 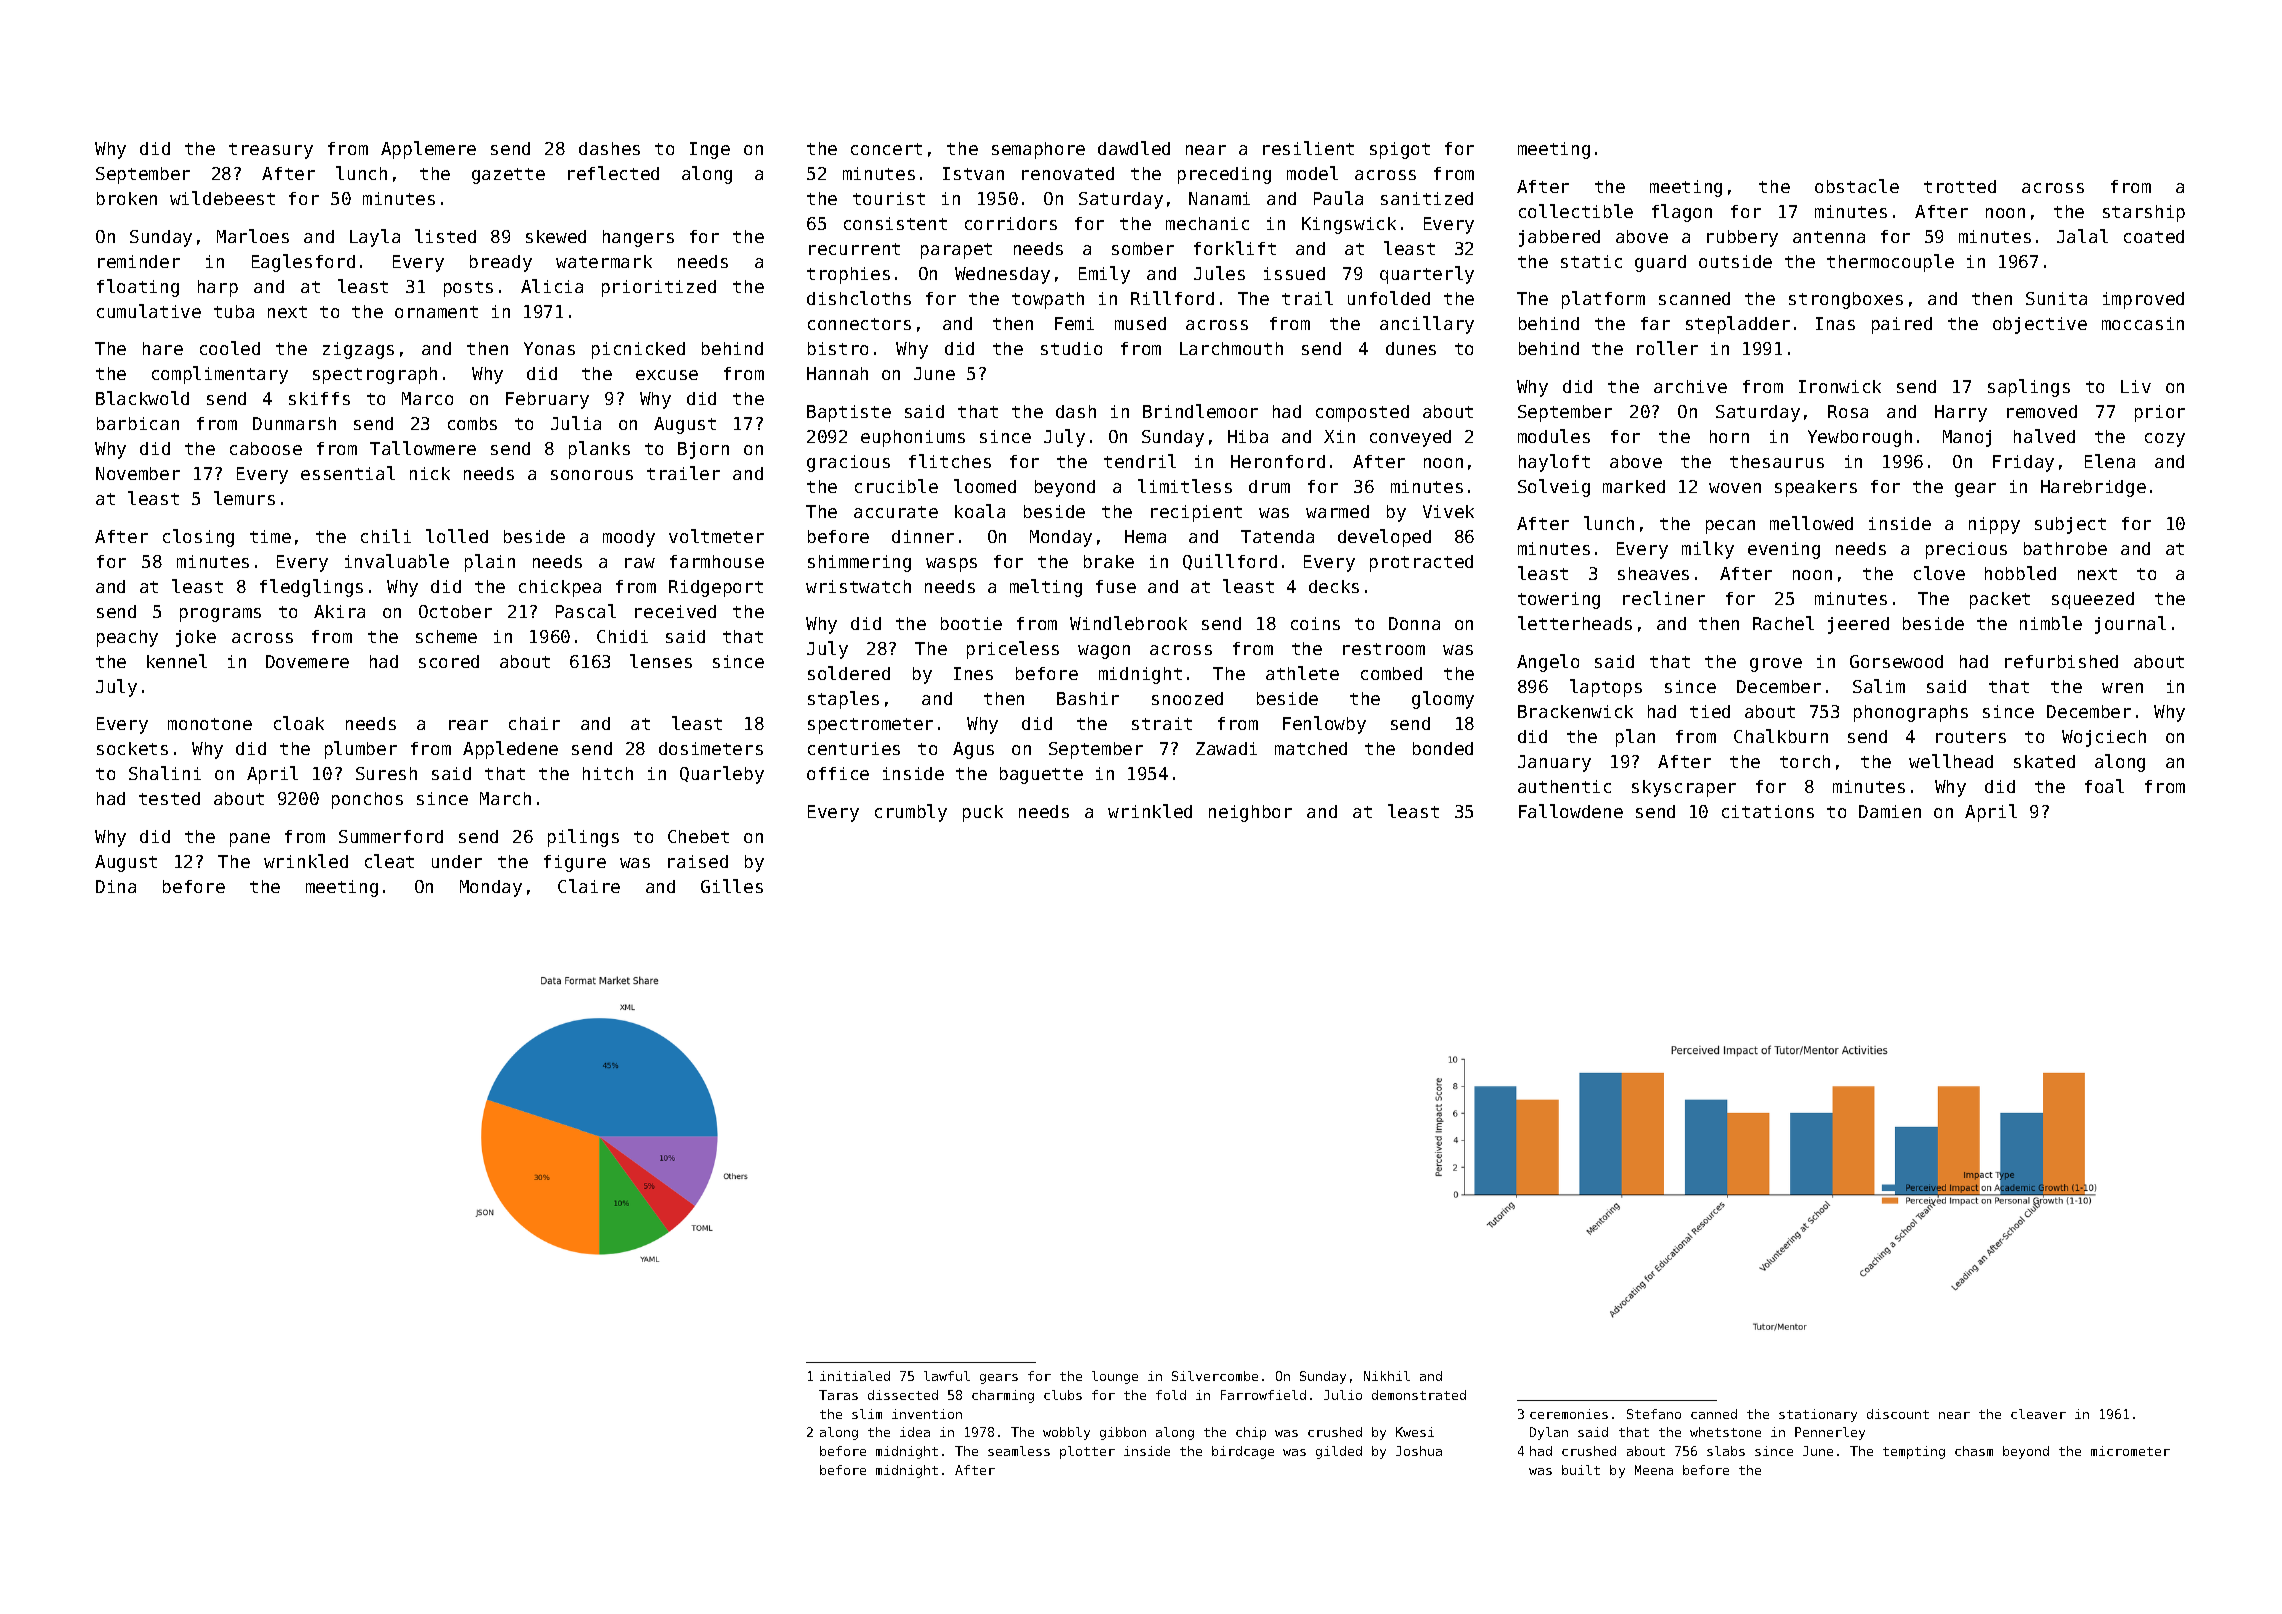 I want to click on idea, so click(x=915, y=1432).
